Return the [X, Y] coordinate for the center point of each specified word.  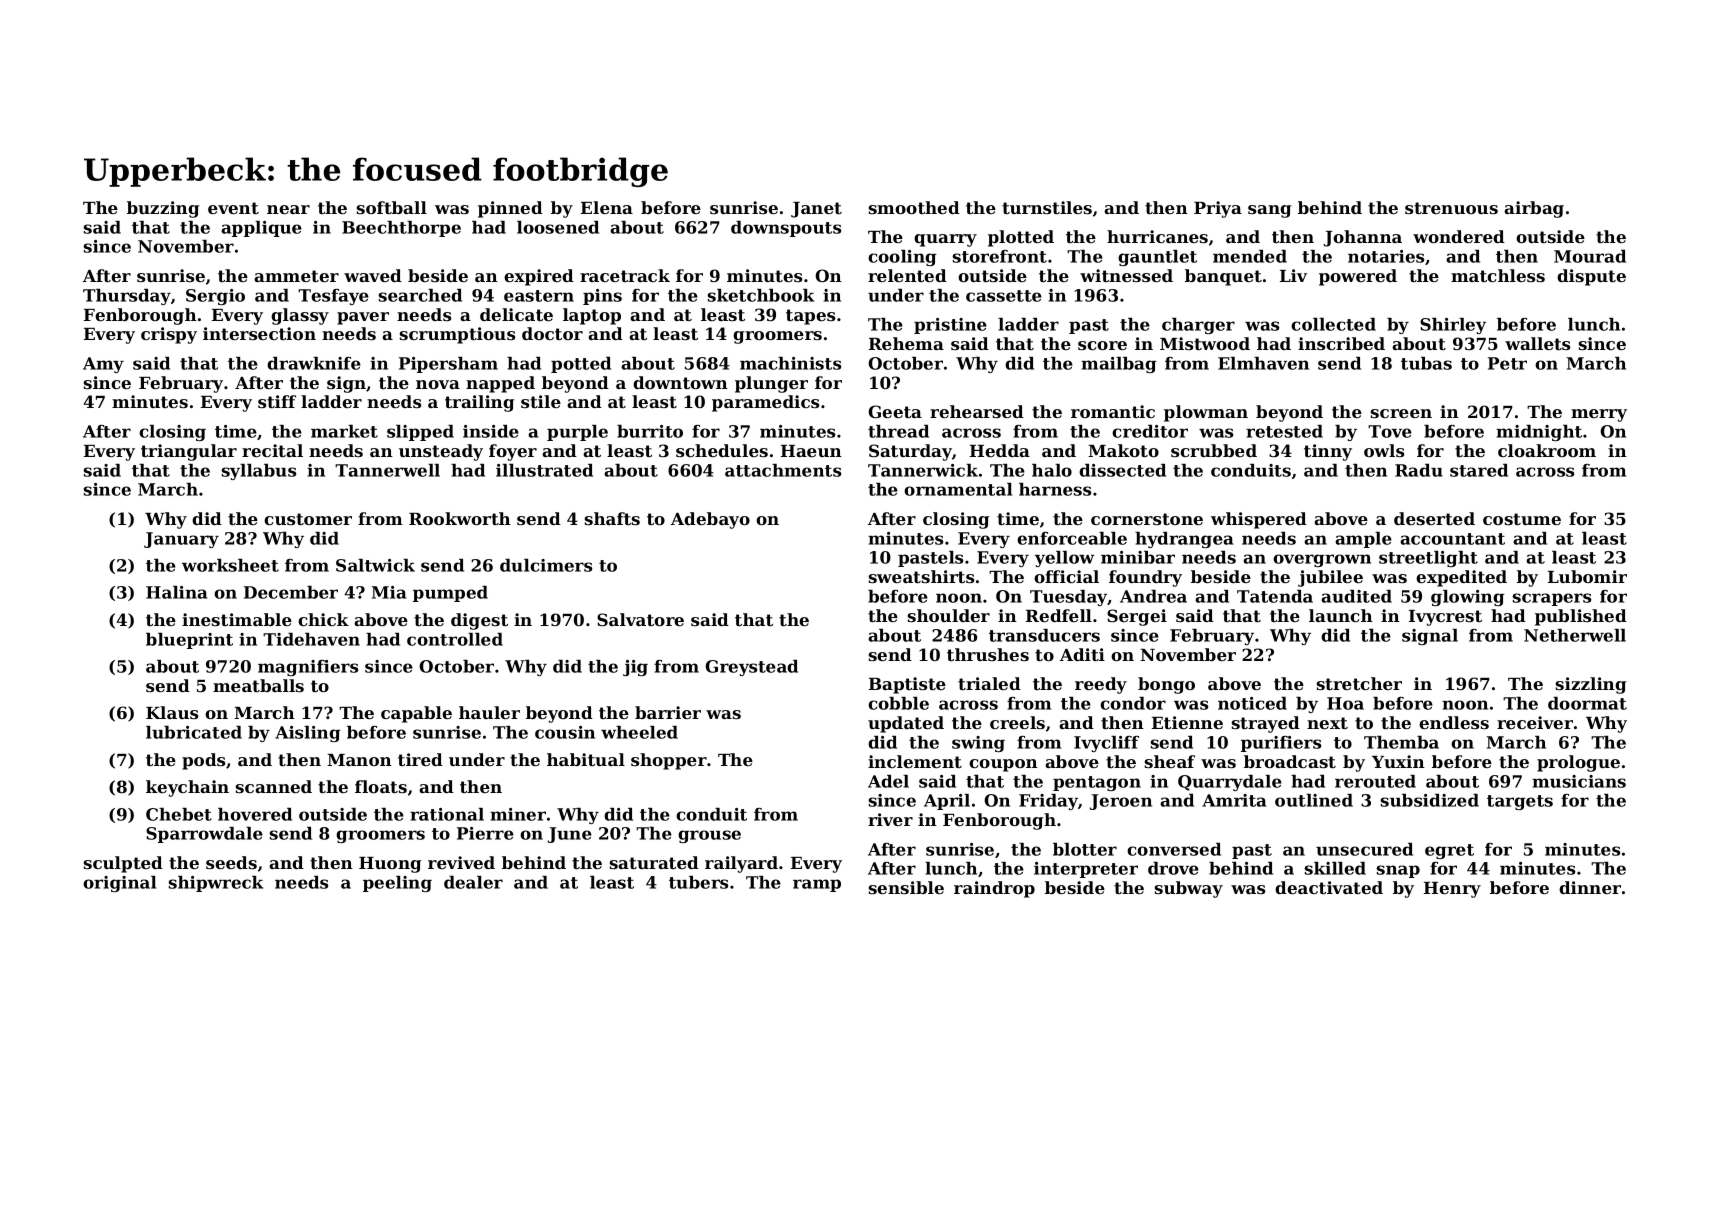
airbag [1534, 209]
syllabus [258, 472]
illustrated [544, 470]
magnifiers [308, 668]
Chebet [179, 814]
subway [1189, 889]
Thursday [127, 297]
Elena [607, 207]
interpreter [1086, 870]
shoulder [949, 615]
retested [1284, 431]
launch [1341, 615]
